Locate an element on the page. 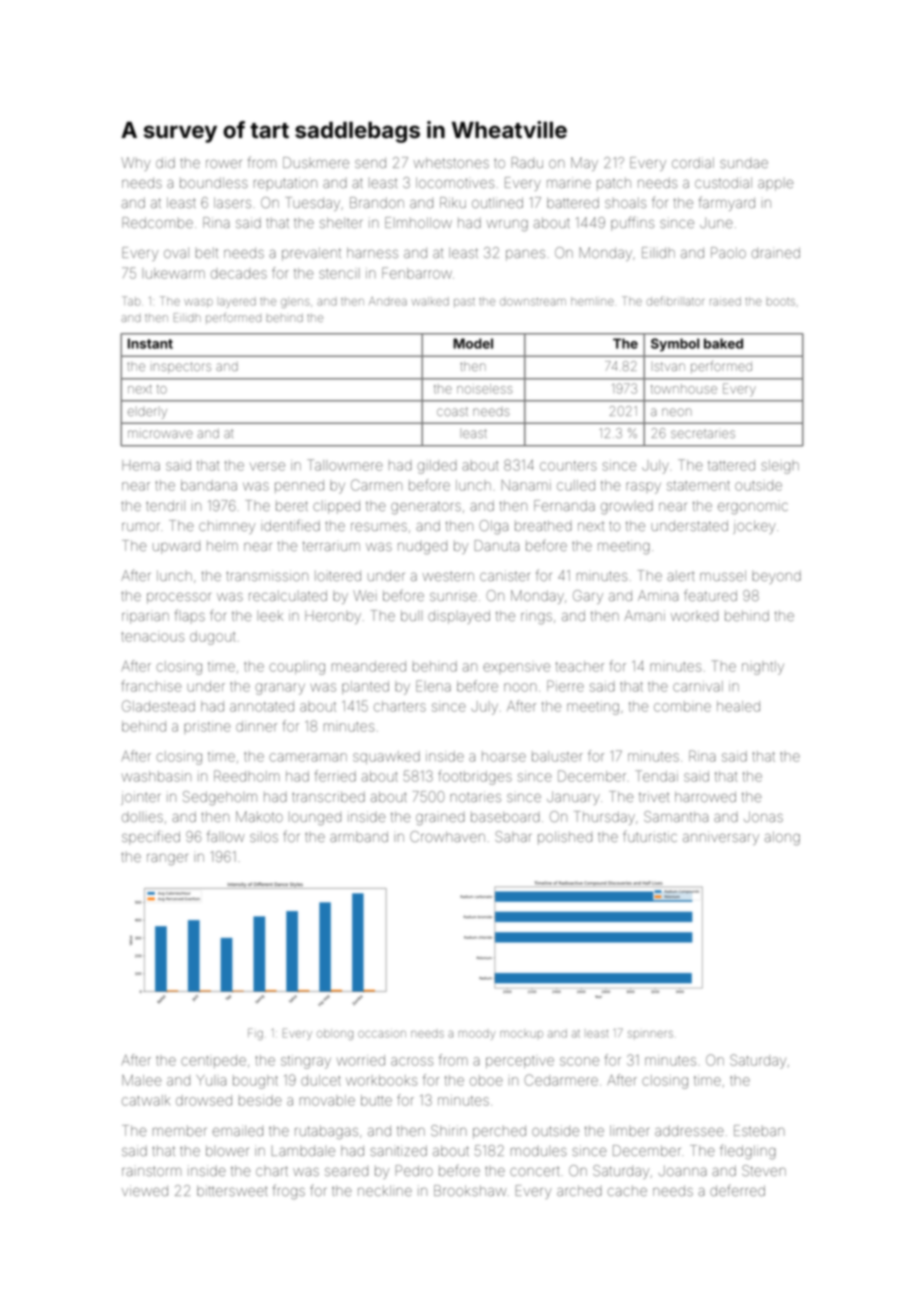 The image size is (924, 1311). baseboard is located at coordinates (505, 817).
